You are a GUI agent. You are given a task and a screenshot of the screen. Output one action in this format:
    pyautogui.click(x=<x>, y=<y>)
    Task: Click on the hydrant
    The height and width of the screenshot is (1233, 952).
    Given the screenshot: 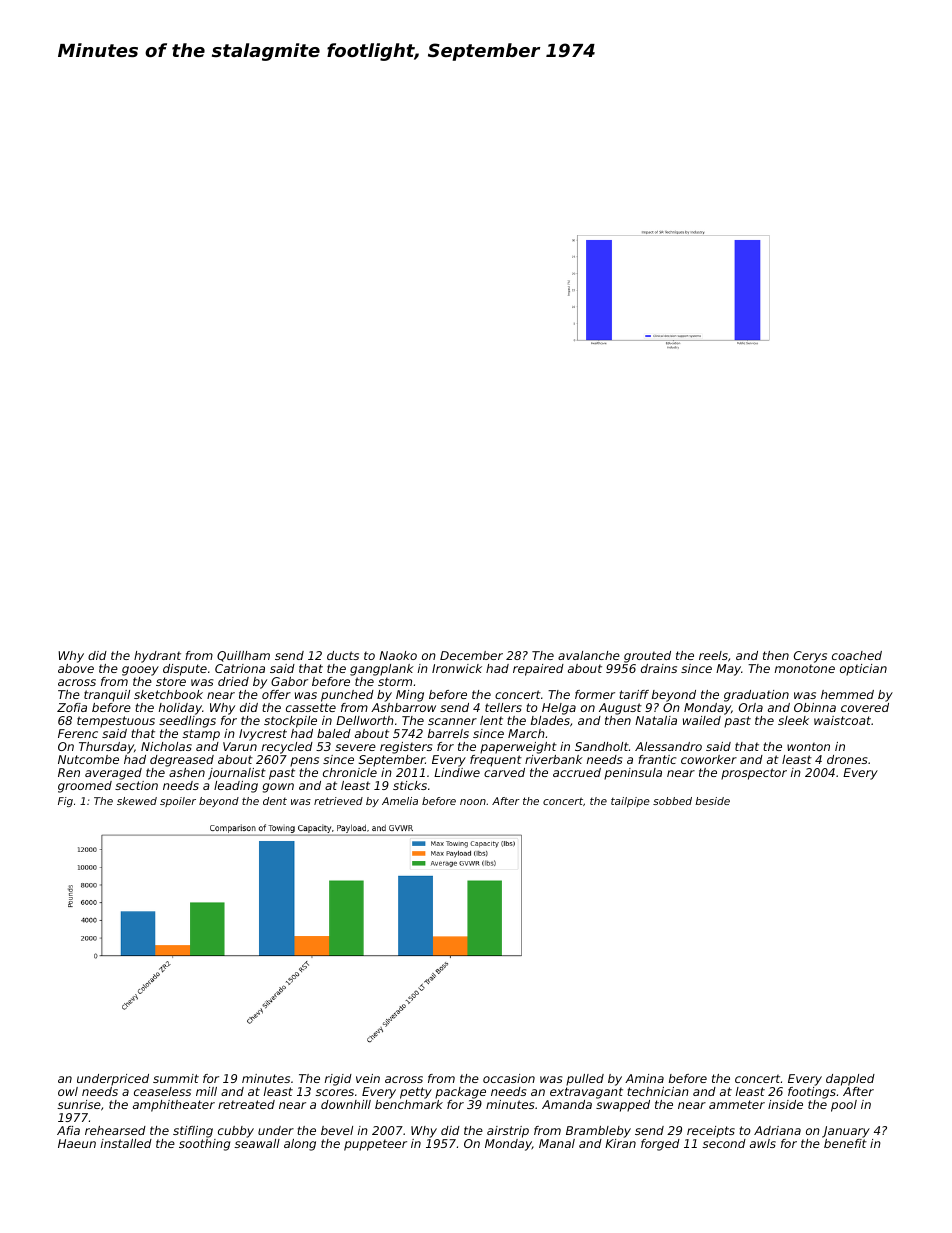 What is the action you would take?
    pyautogui.click(x=157, y=657)
